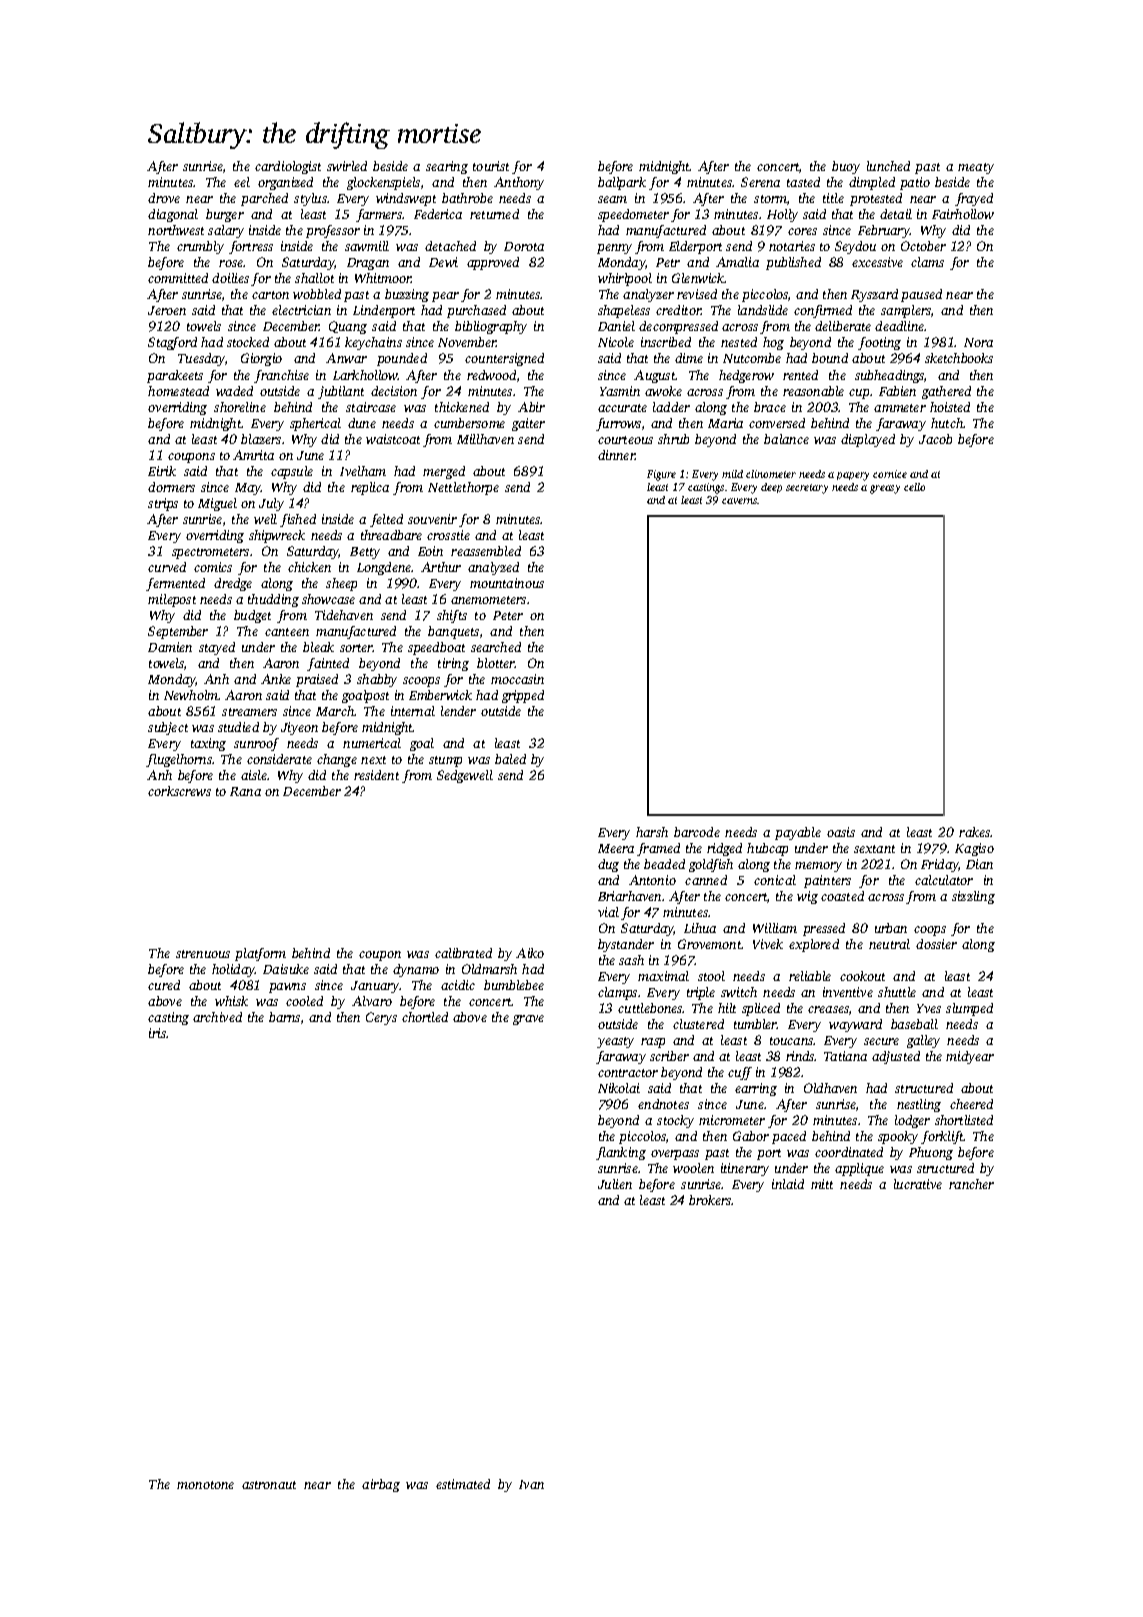  I want to click on reliable, so click(810, 976).
